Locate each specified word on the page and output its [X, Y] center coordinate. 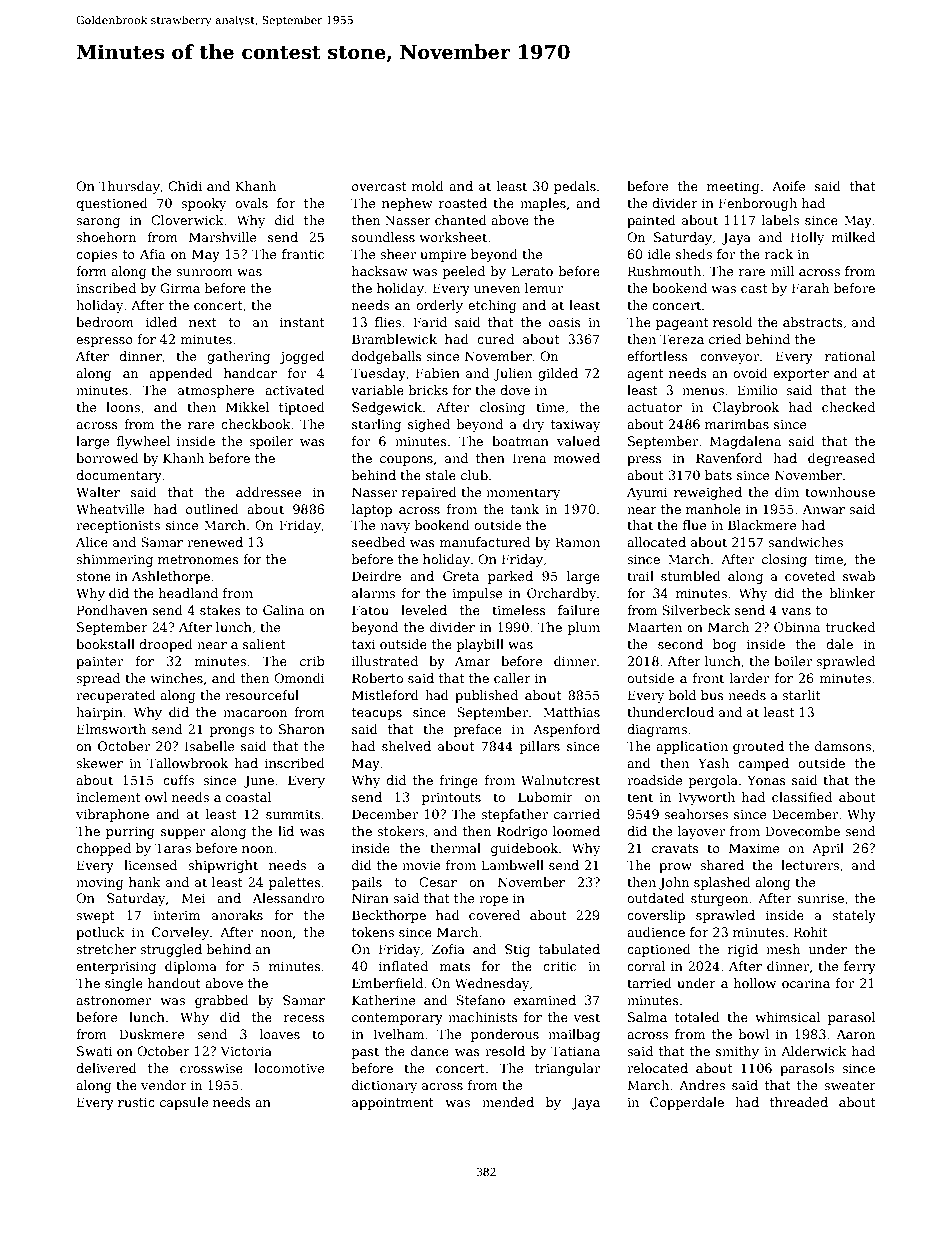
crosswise [211, 1068]
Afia [152, 254]
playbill [480, 645]
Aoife [789, 186]
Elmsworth [111, 729]
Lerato [532, 271]
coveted [810, 576]
